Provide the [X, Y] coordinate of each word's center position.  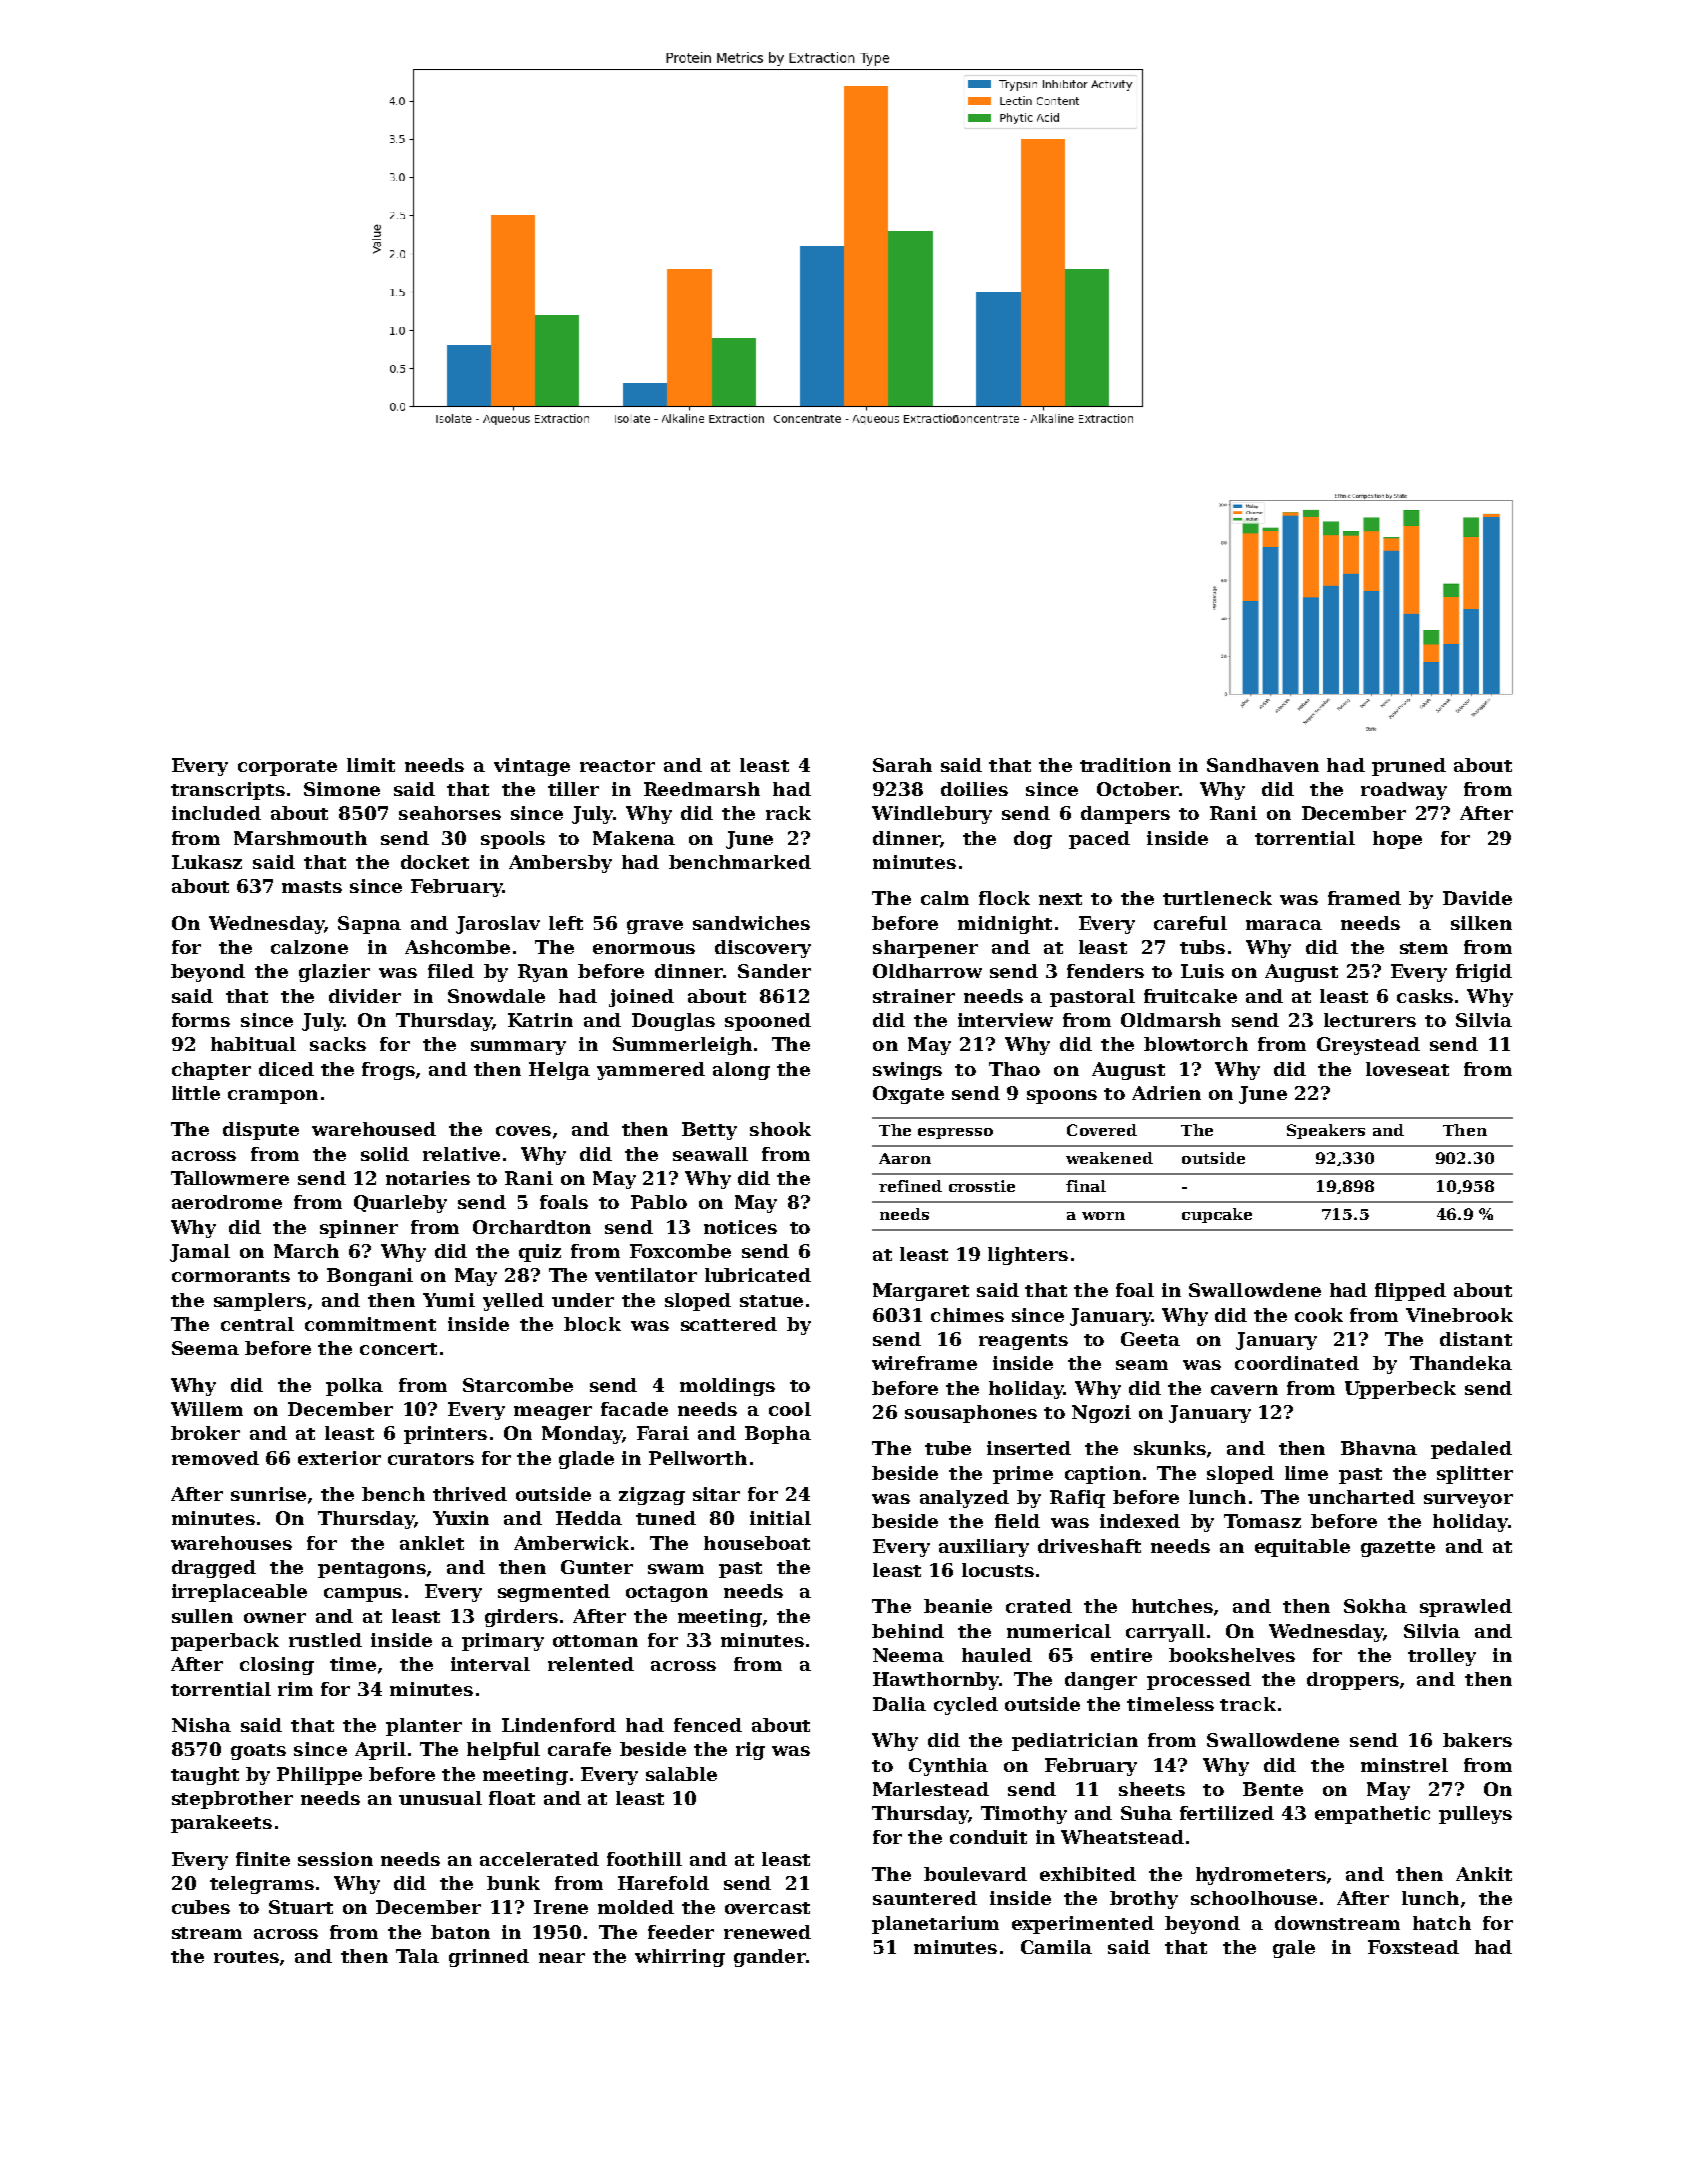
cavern [1244, 1390]
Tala [417, 1956]
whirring [680, 1958]
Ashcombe [457, 947]
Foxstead [1413, 1947]
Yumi [449, 1300]
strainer [914, 996]
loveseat [1407, 1069]
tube [948, 1448]
